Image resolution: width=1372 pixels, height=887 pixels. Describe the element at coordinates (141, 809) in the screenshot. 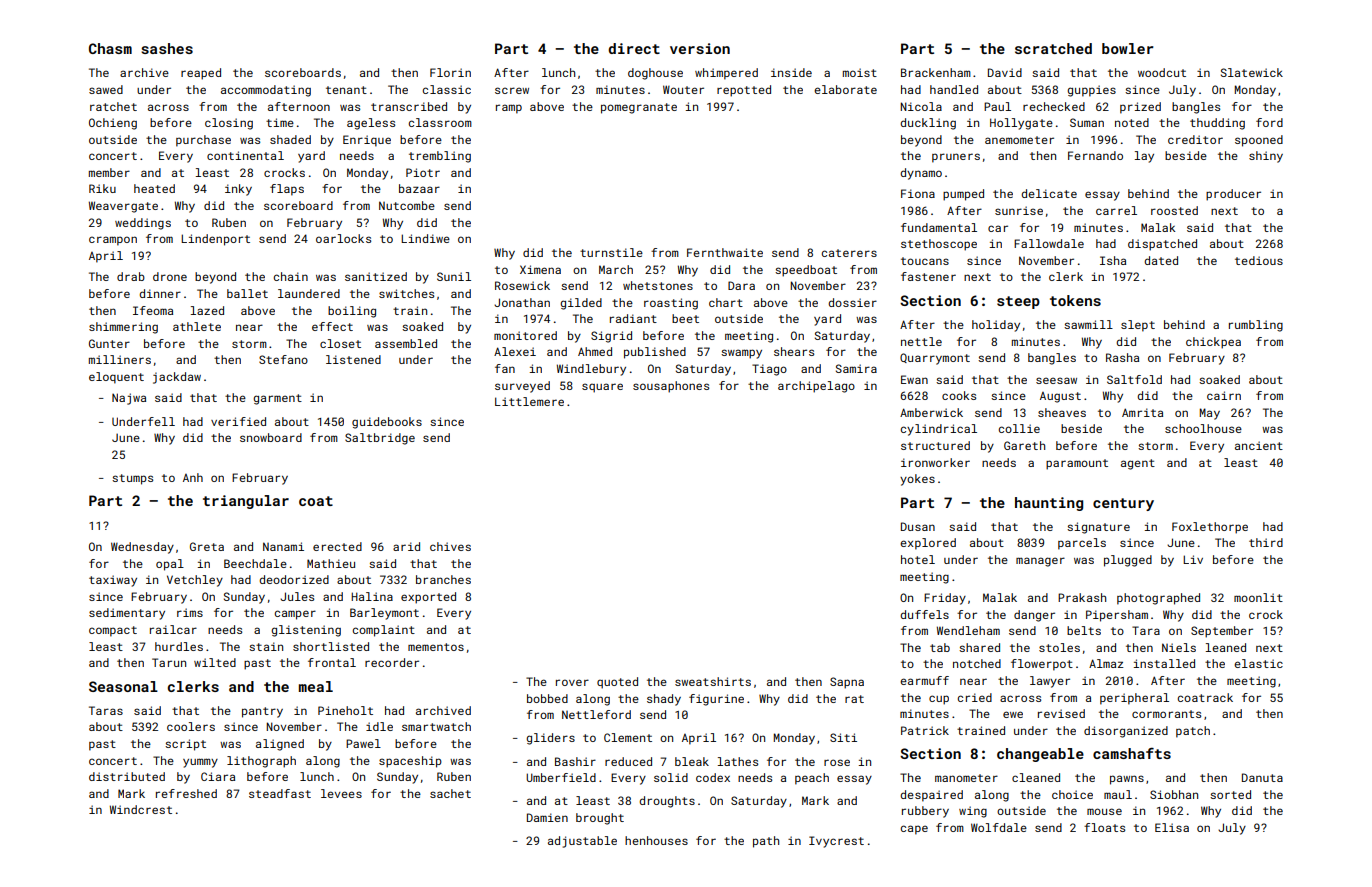

I see `Windcrest` at that location.
